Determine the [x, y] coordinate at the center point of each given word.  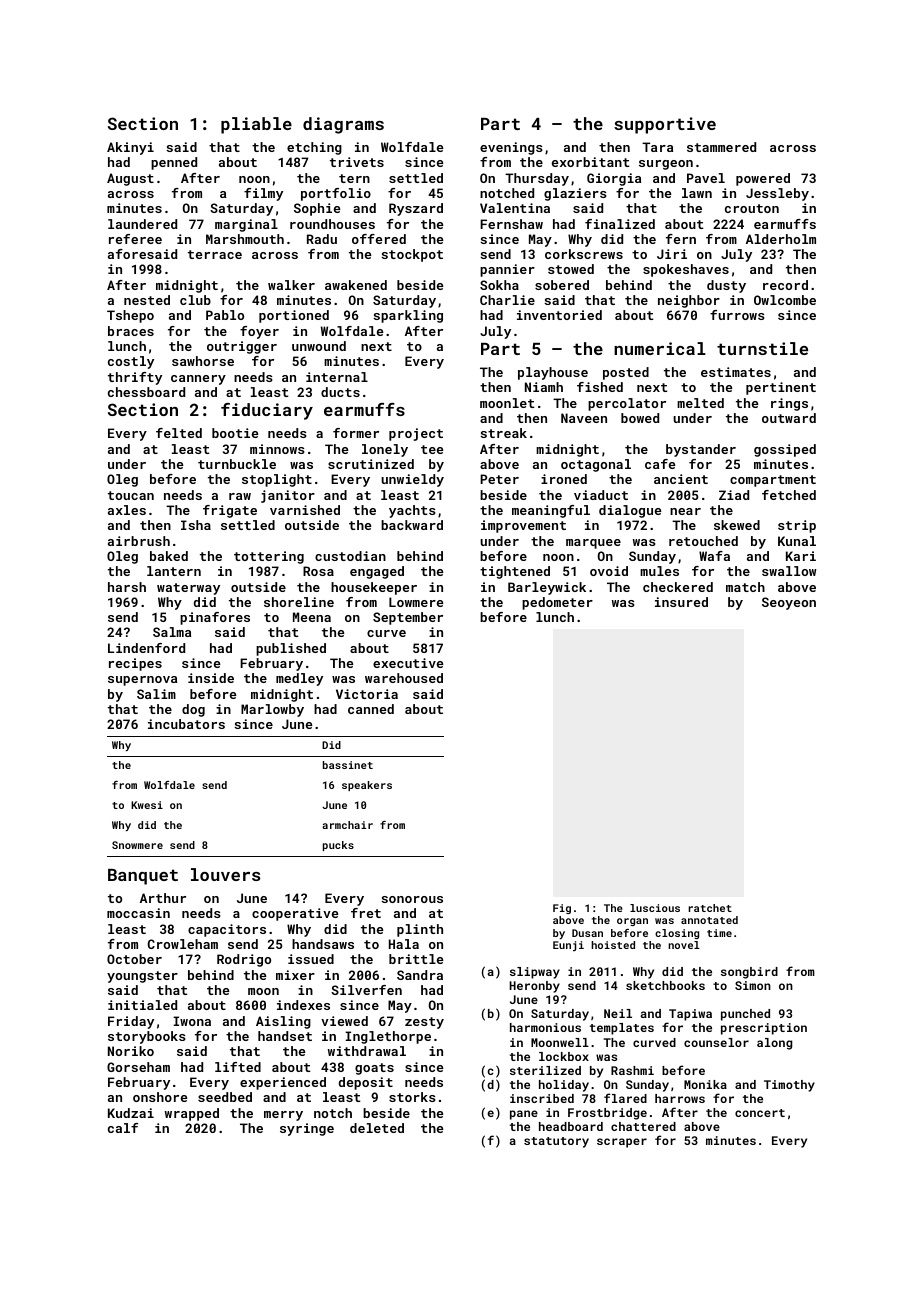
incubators [186, 724]
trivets [357, 162]
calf [123, 1128]
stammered [721, 147]
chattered [643, 1126]
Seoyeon [789, 603]
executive [408, 663]
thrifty [135, 378]
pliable [256, 125]
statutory [556, 1142]
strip [797, 526]
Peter [499, 479]
